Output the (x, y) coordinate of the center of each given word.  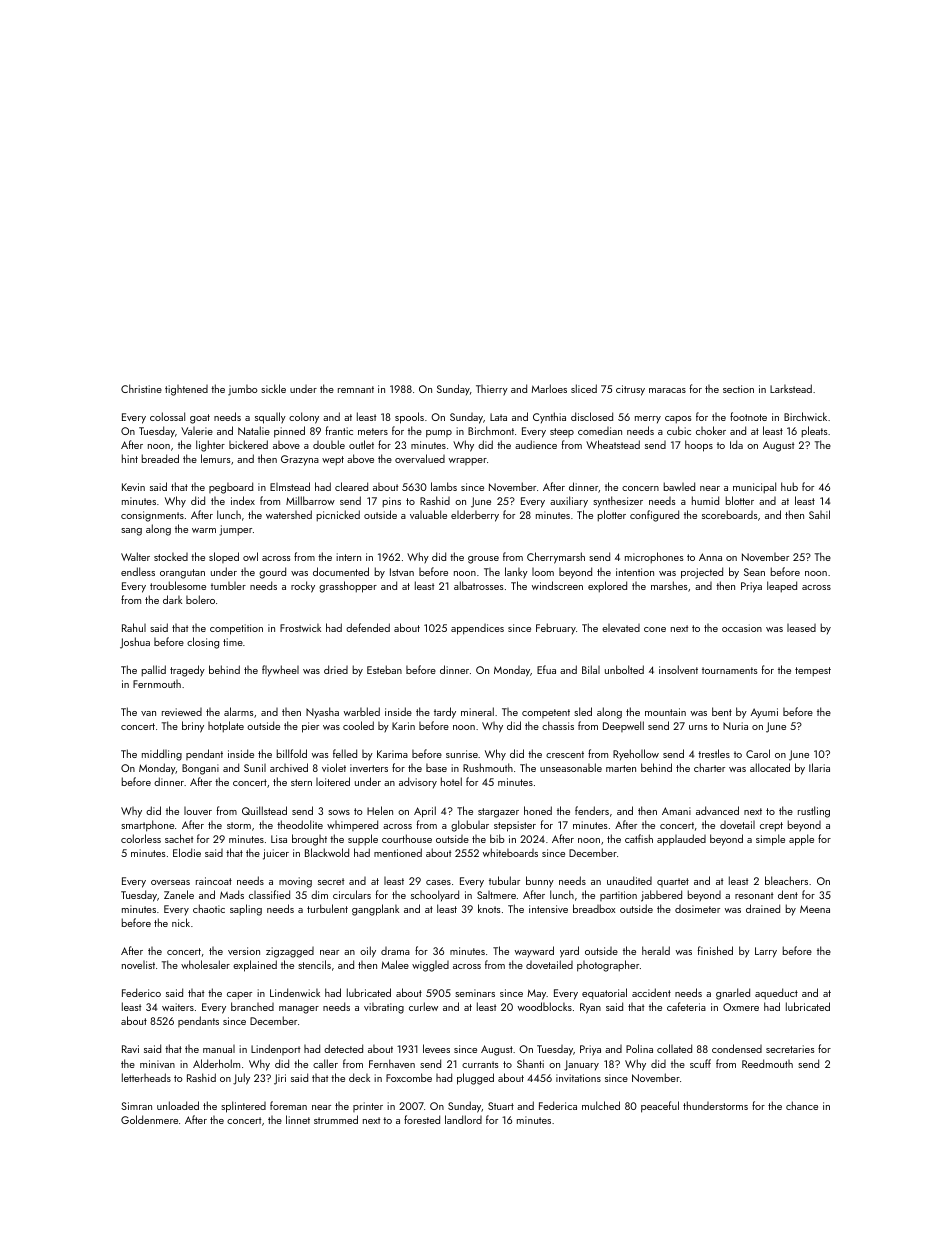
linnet (298, 1119)
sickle (273, 388)
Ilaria (819, 767)
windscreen (557, 585)
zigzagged (290, 952)
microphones (654, 558)
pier (310, 727)
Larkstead (791, 388)
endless (138, 571)
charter (709, 767)
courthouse (407, 838)
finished (715, 950)
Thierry (492, 390)
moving (295, 882)
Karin (403, 726)
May (536, 994)
